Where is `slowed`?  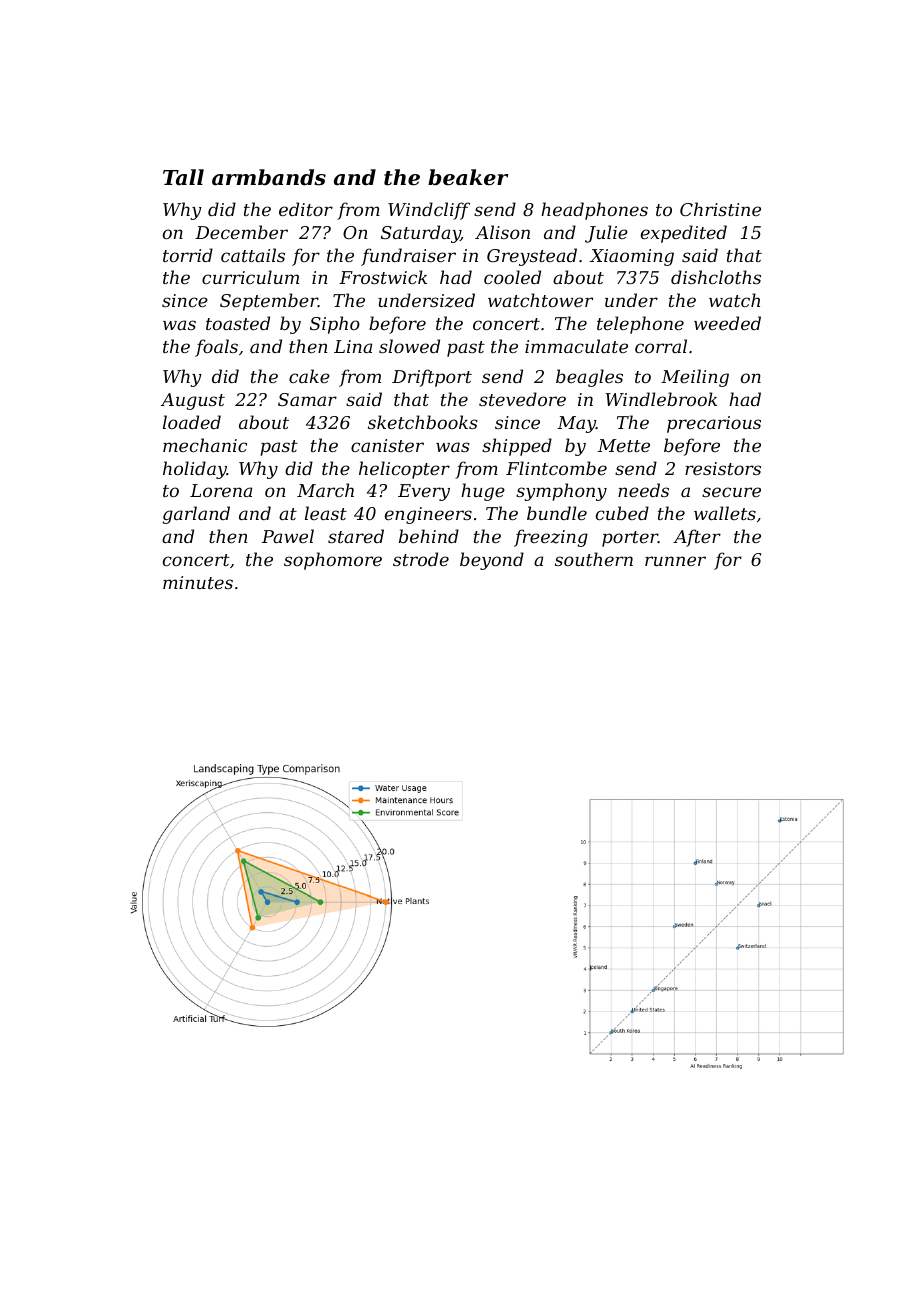
slowed is located at coordinates (409, 346).
